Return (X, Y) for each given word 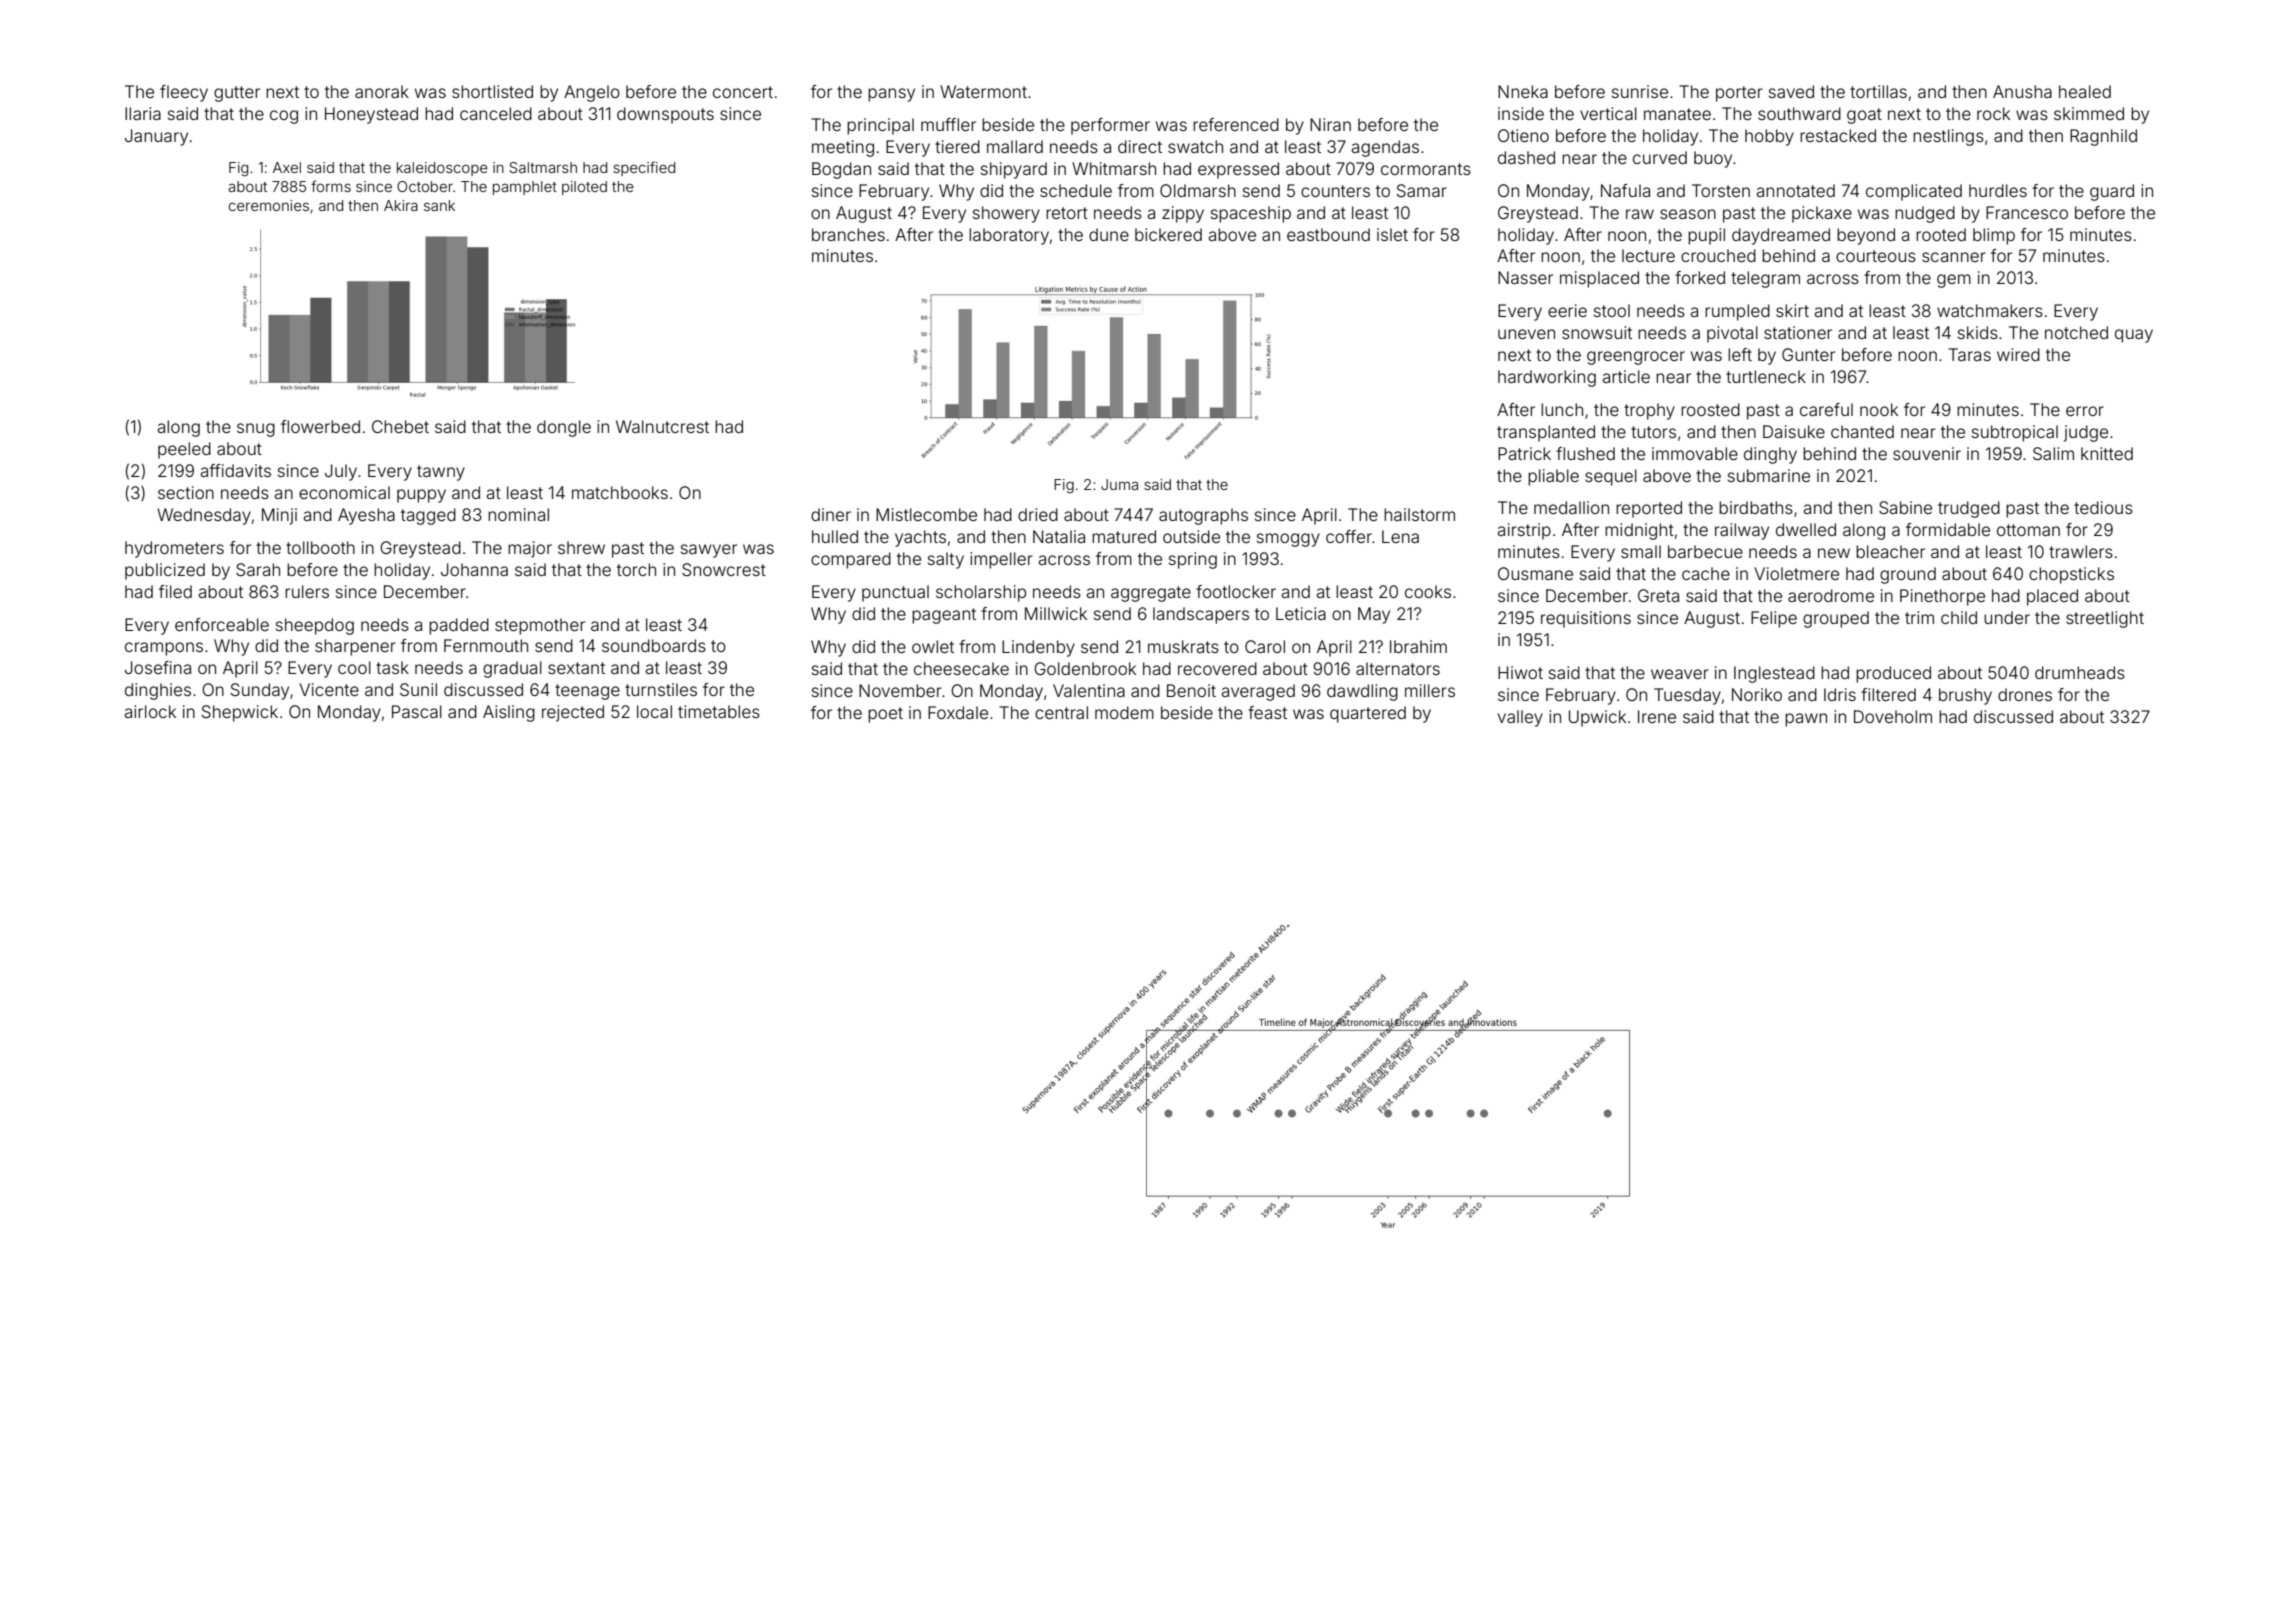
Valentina (1089, 690)
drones (2025, 694)
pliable (1553, 477)
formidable (1948, 529)
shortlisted (492, 91)
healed (2085, 91)
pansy (891, 95)
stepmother (540, 626)
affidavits (235, 470)
